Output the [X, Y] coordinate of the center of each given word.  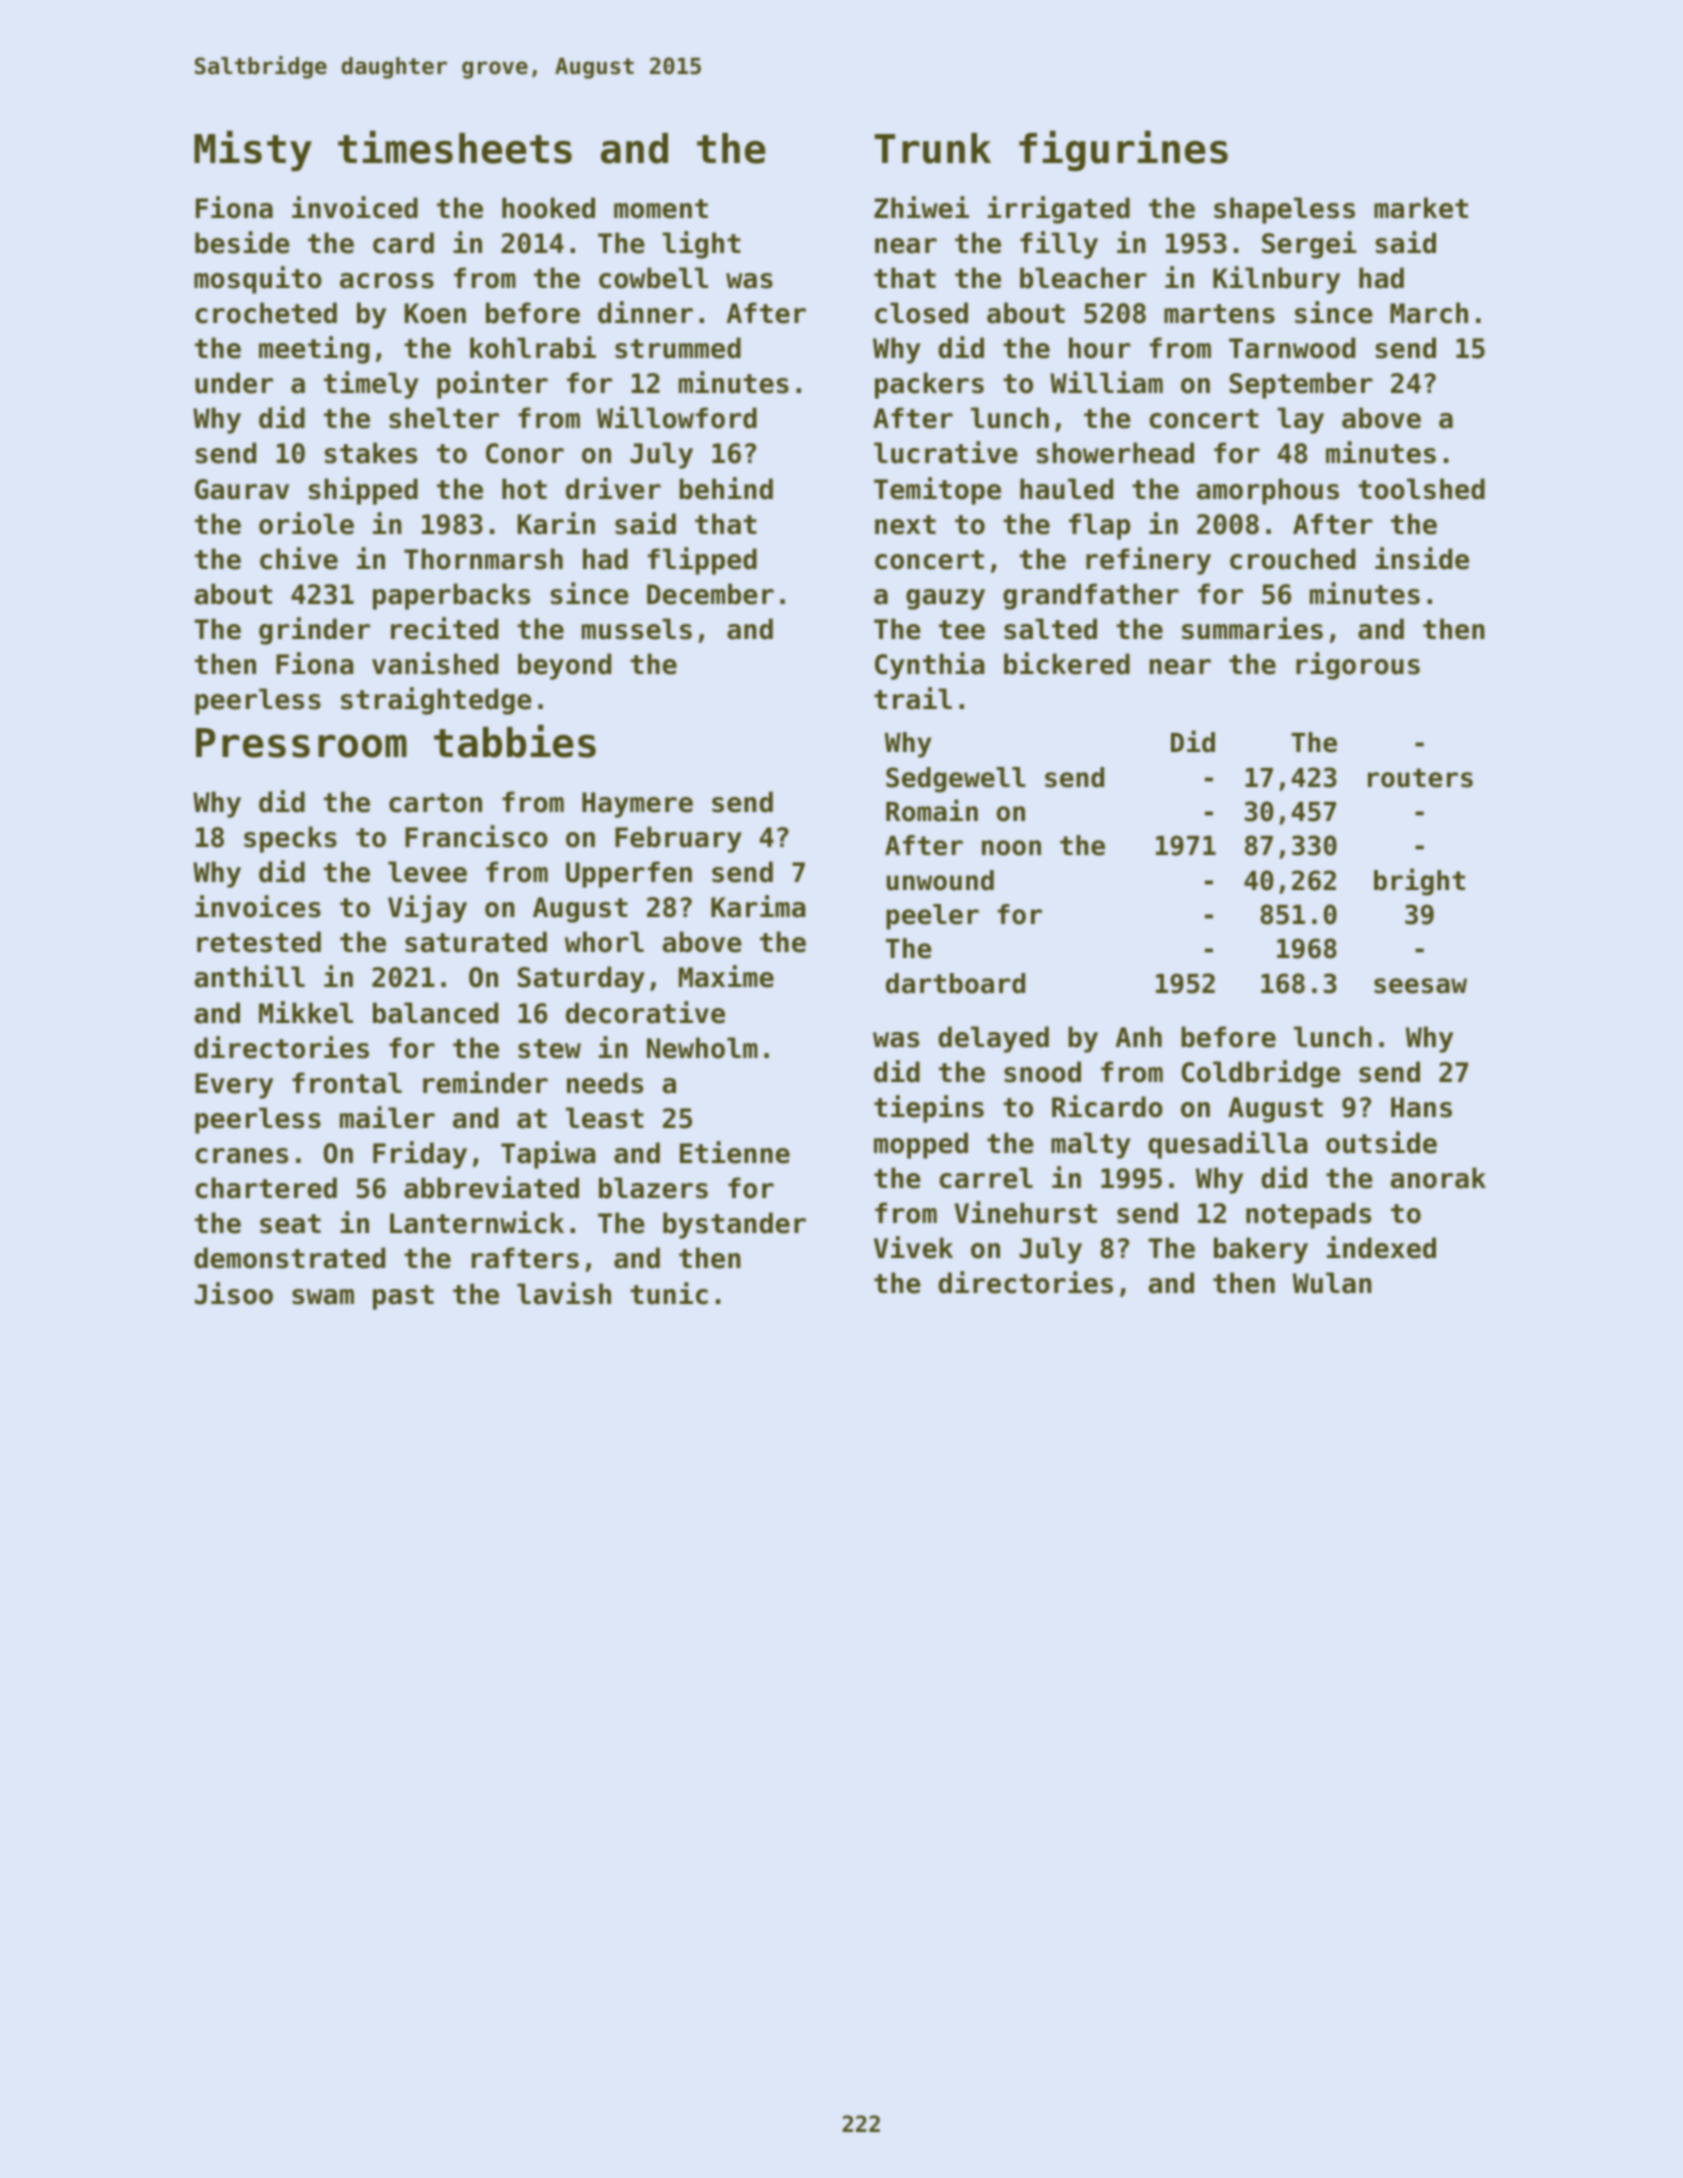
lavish [564, 1293]
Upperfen [629, 874]
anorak [1438, 1178]
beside [242, 242]
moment [661, 209]
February [678, 839]
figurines [1123, 150]
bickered [1067, 663]
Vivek [913, 1247]
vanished [435, 663]
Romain [932, 810]
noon [1011, 848]
